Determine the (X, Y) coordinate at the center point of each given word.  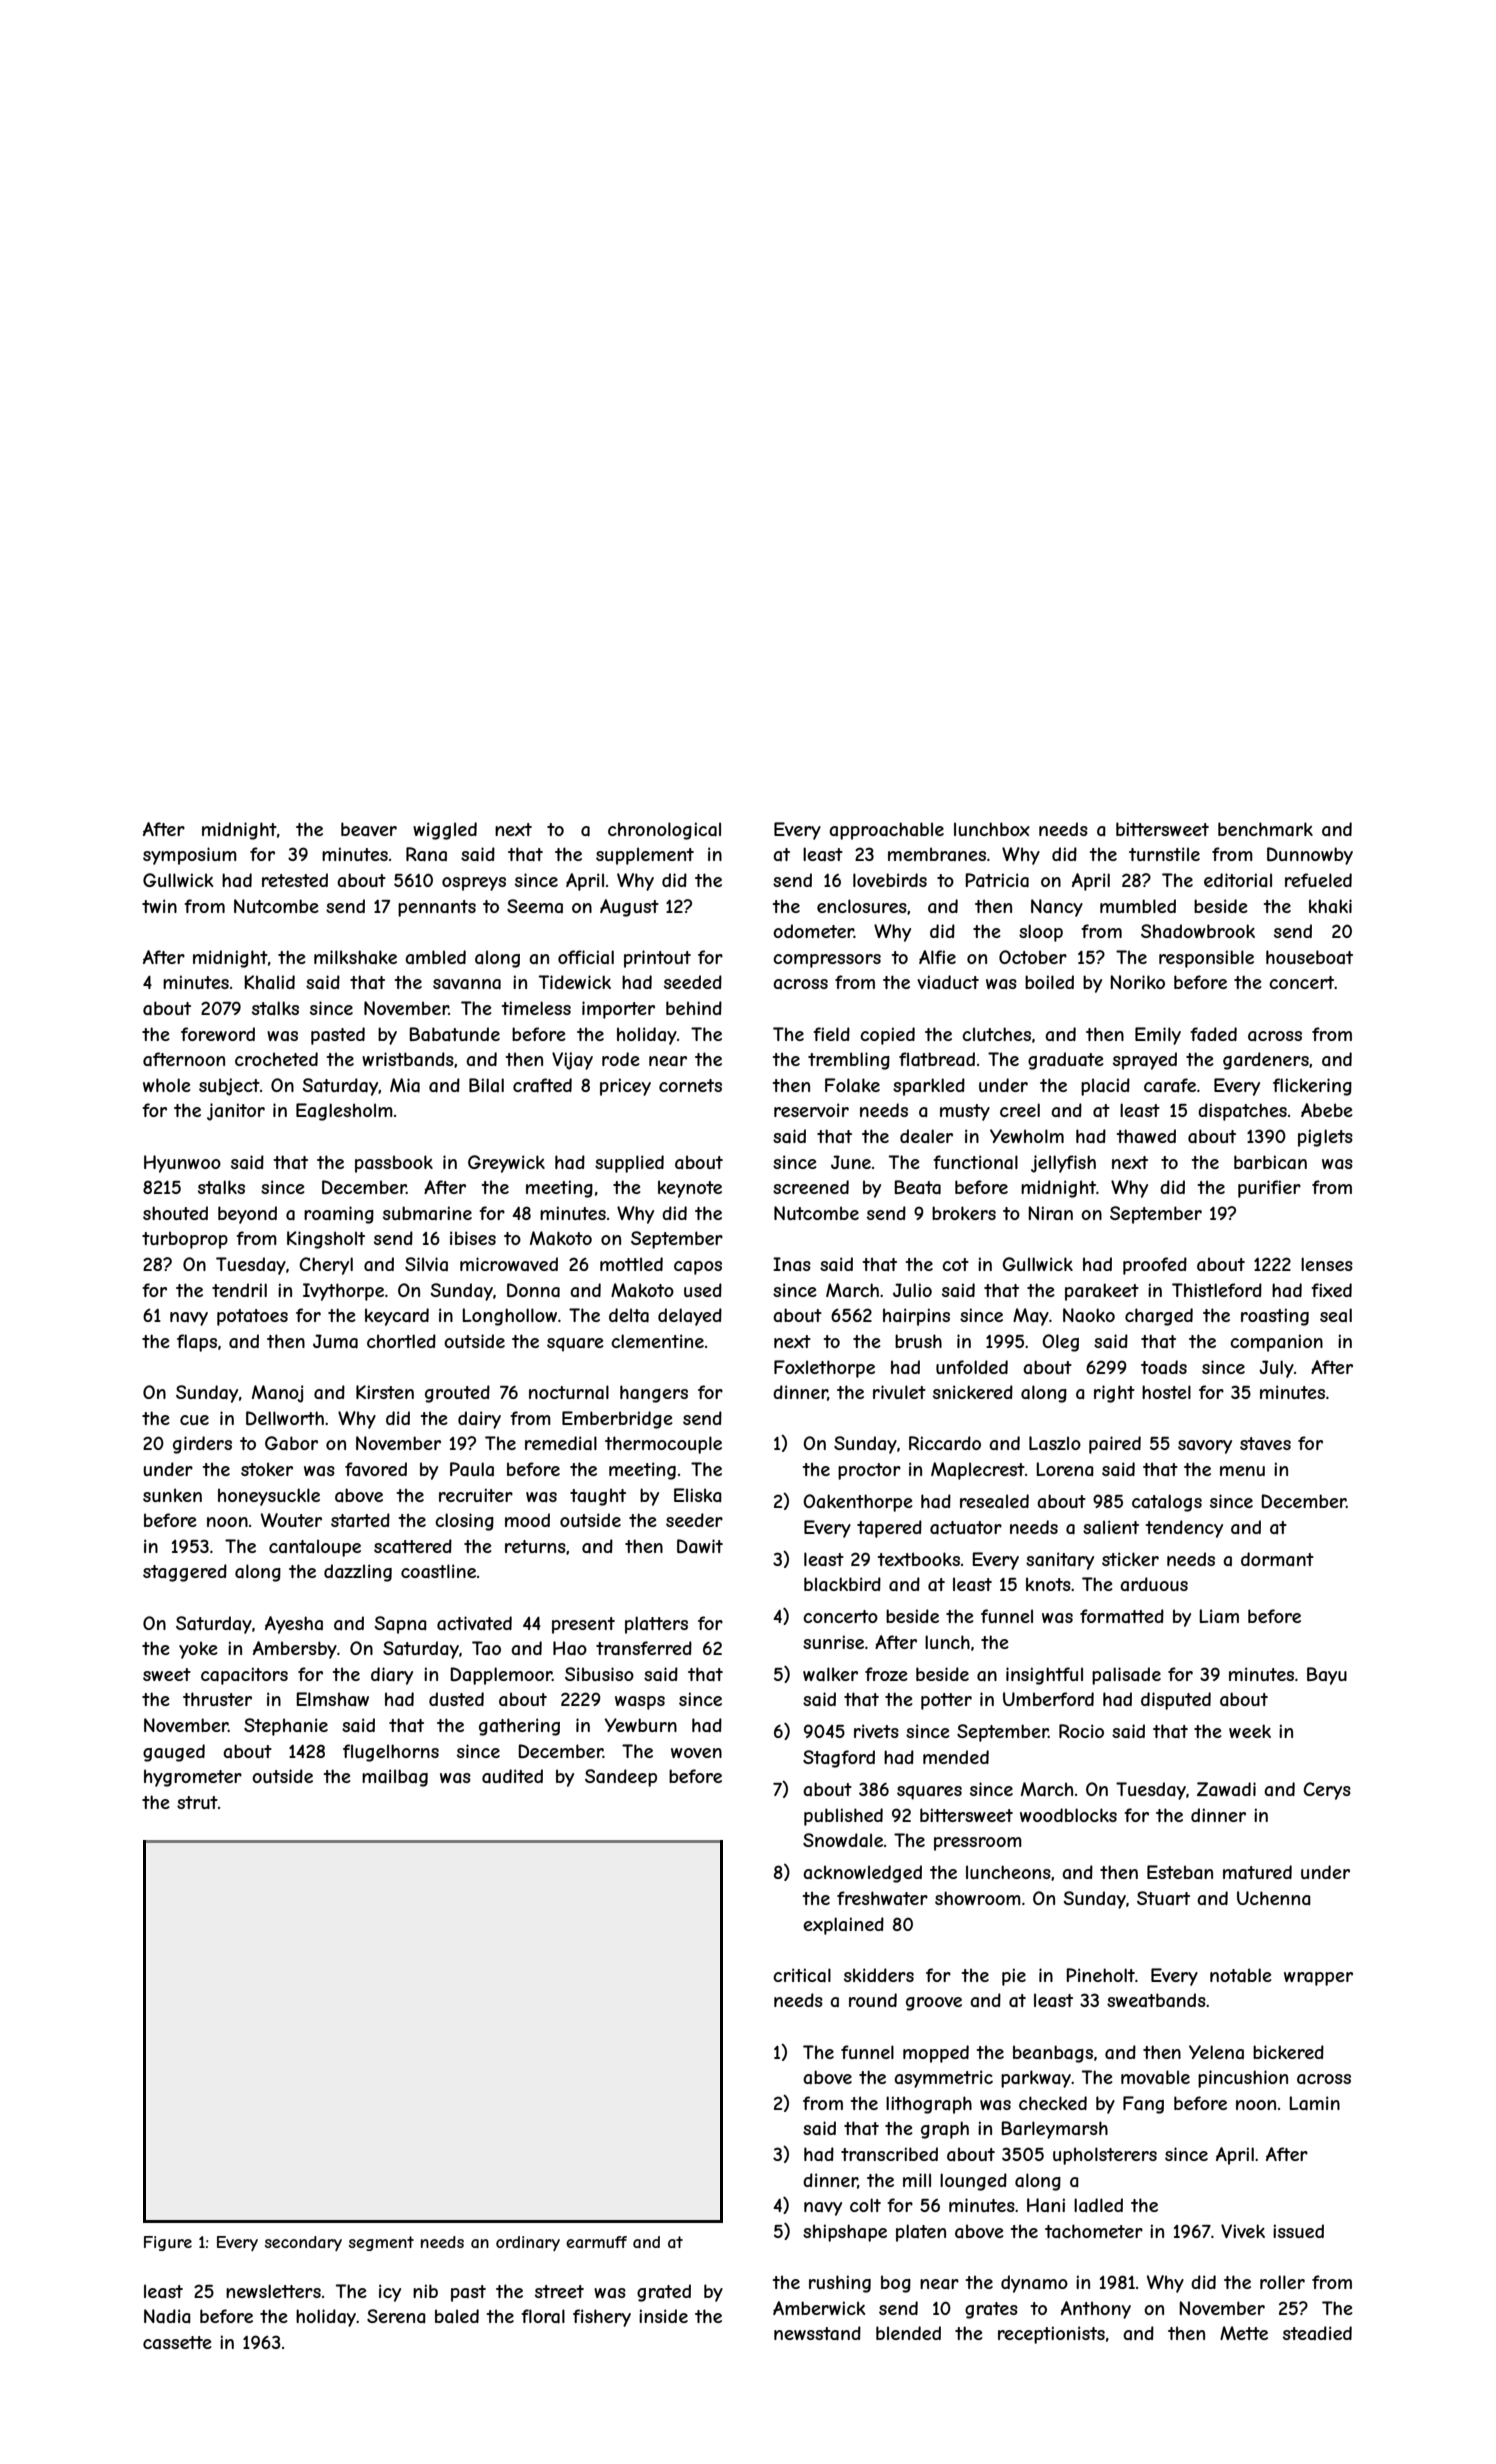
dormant (1277, 1559)
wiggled (445, 831)
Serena (396, 2316)
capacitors (244, 1676)
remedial (561, 1443)
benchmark (1265, 829)
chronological (664, 831)
